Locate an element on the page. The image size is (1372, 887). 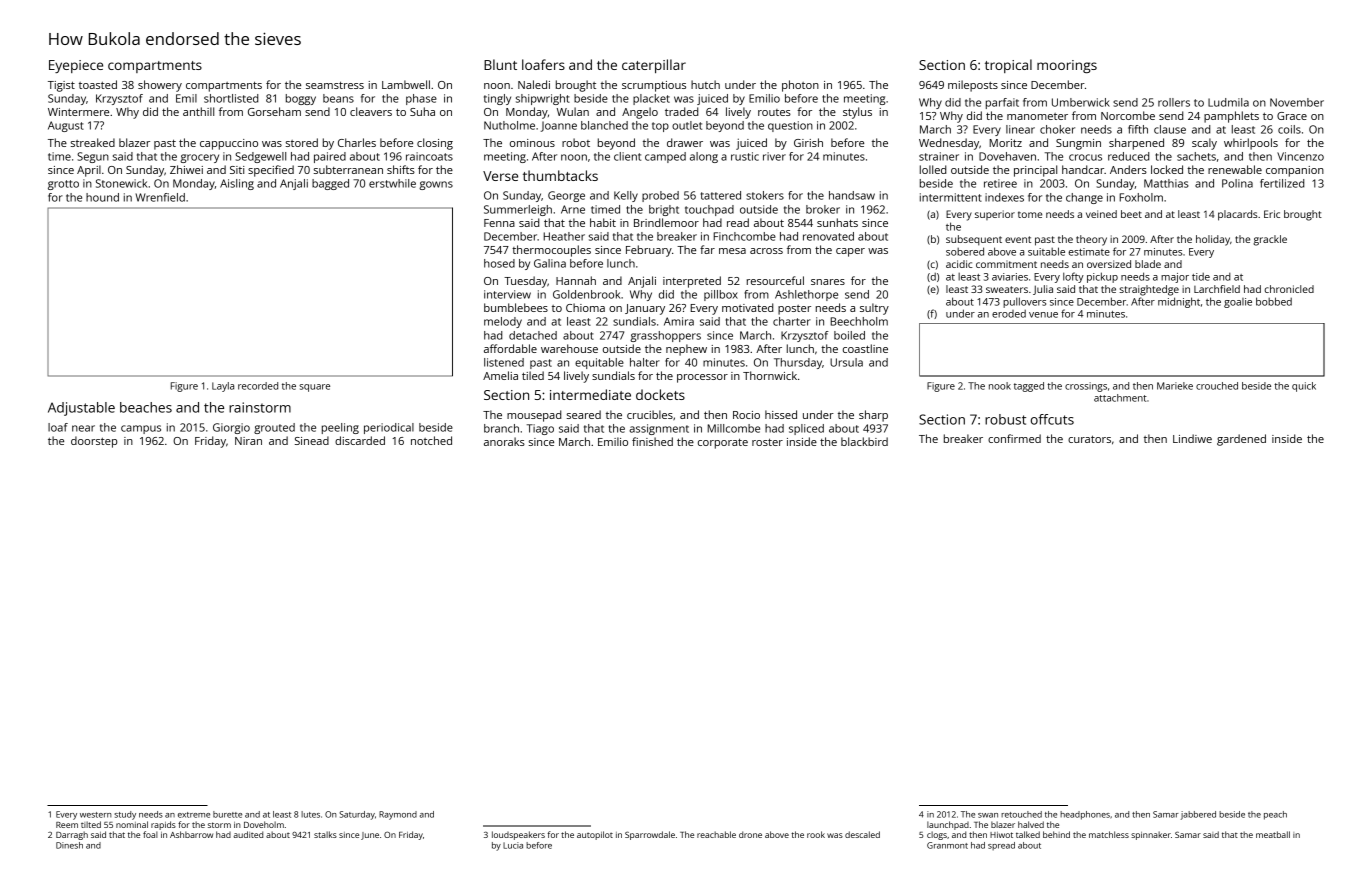
finished is located at coordinates (652, 441).
